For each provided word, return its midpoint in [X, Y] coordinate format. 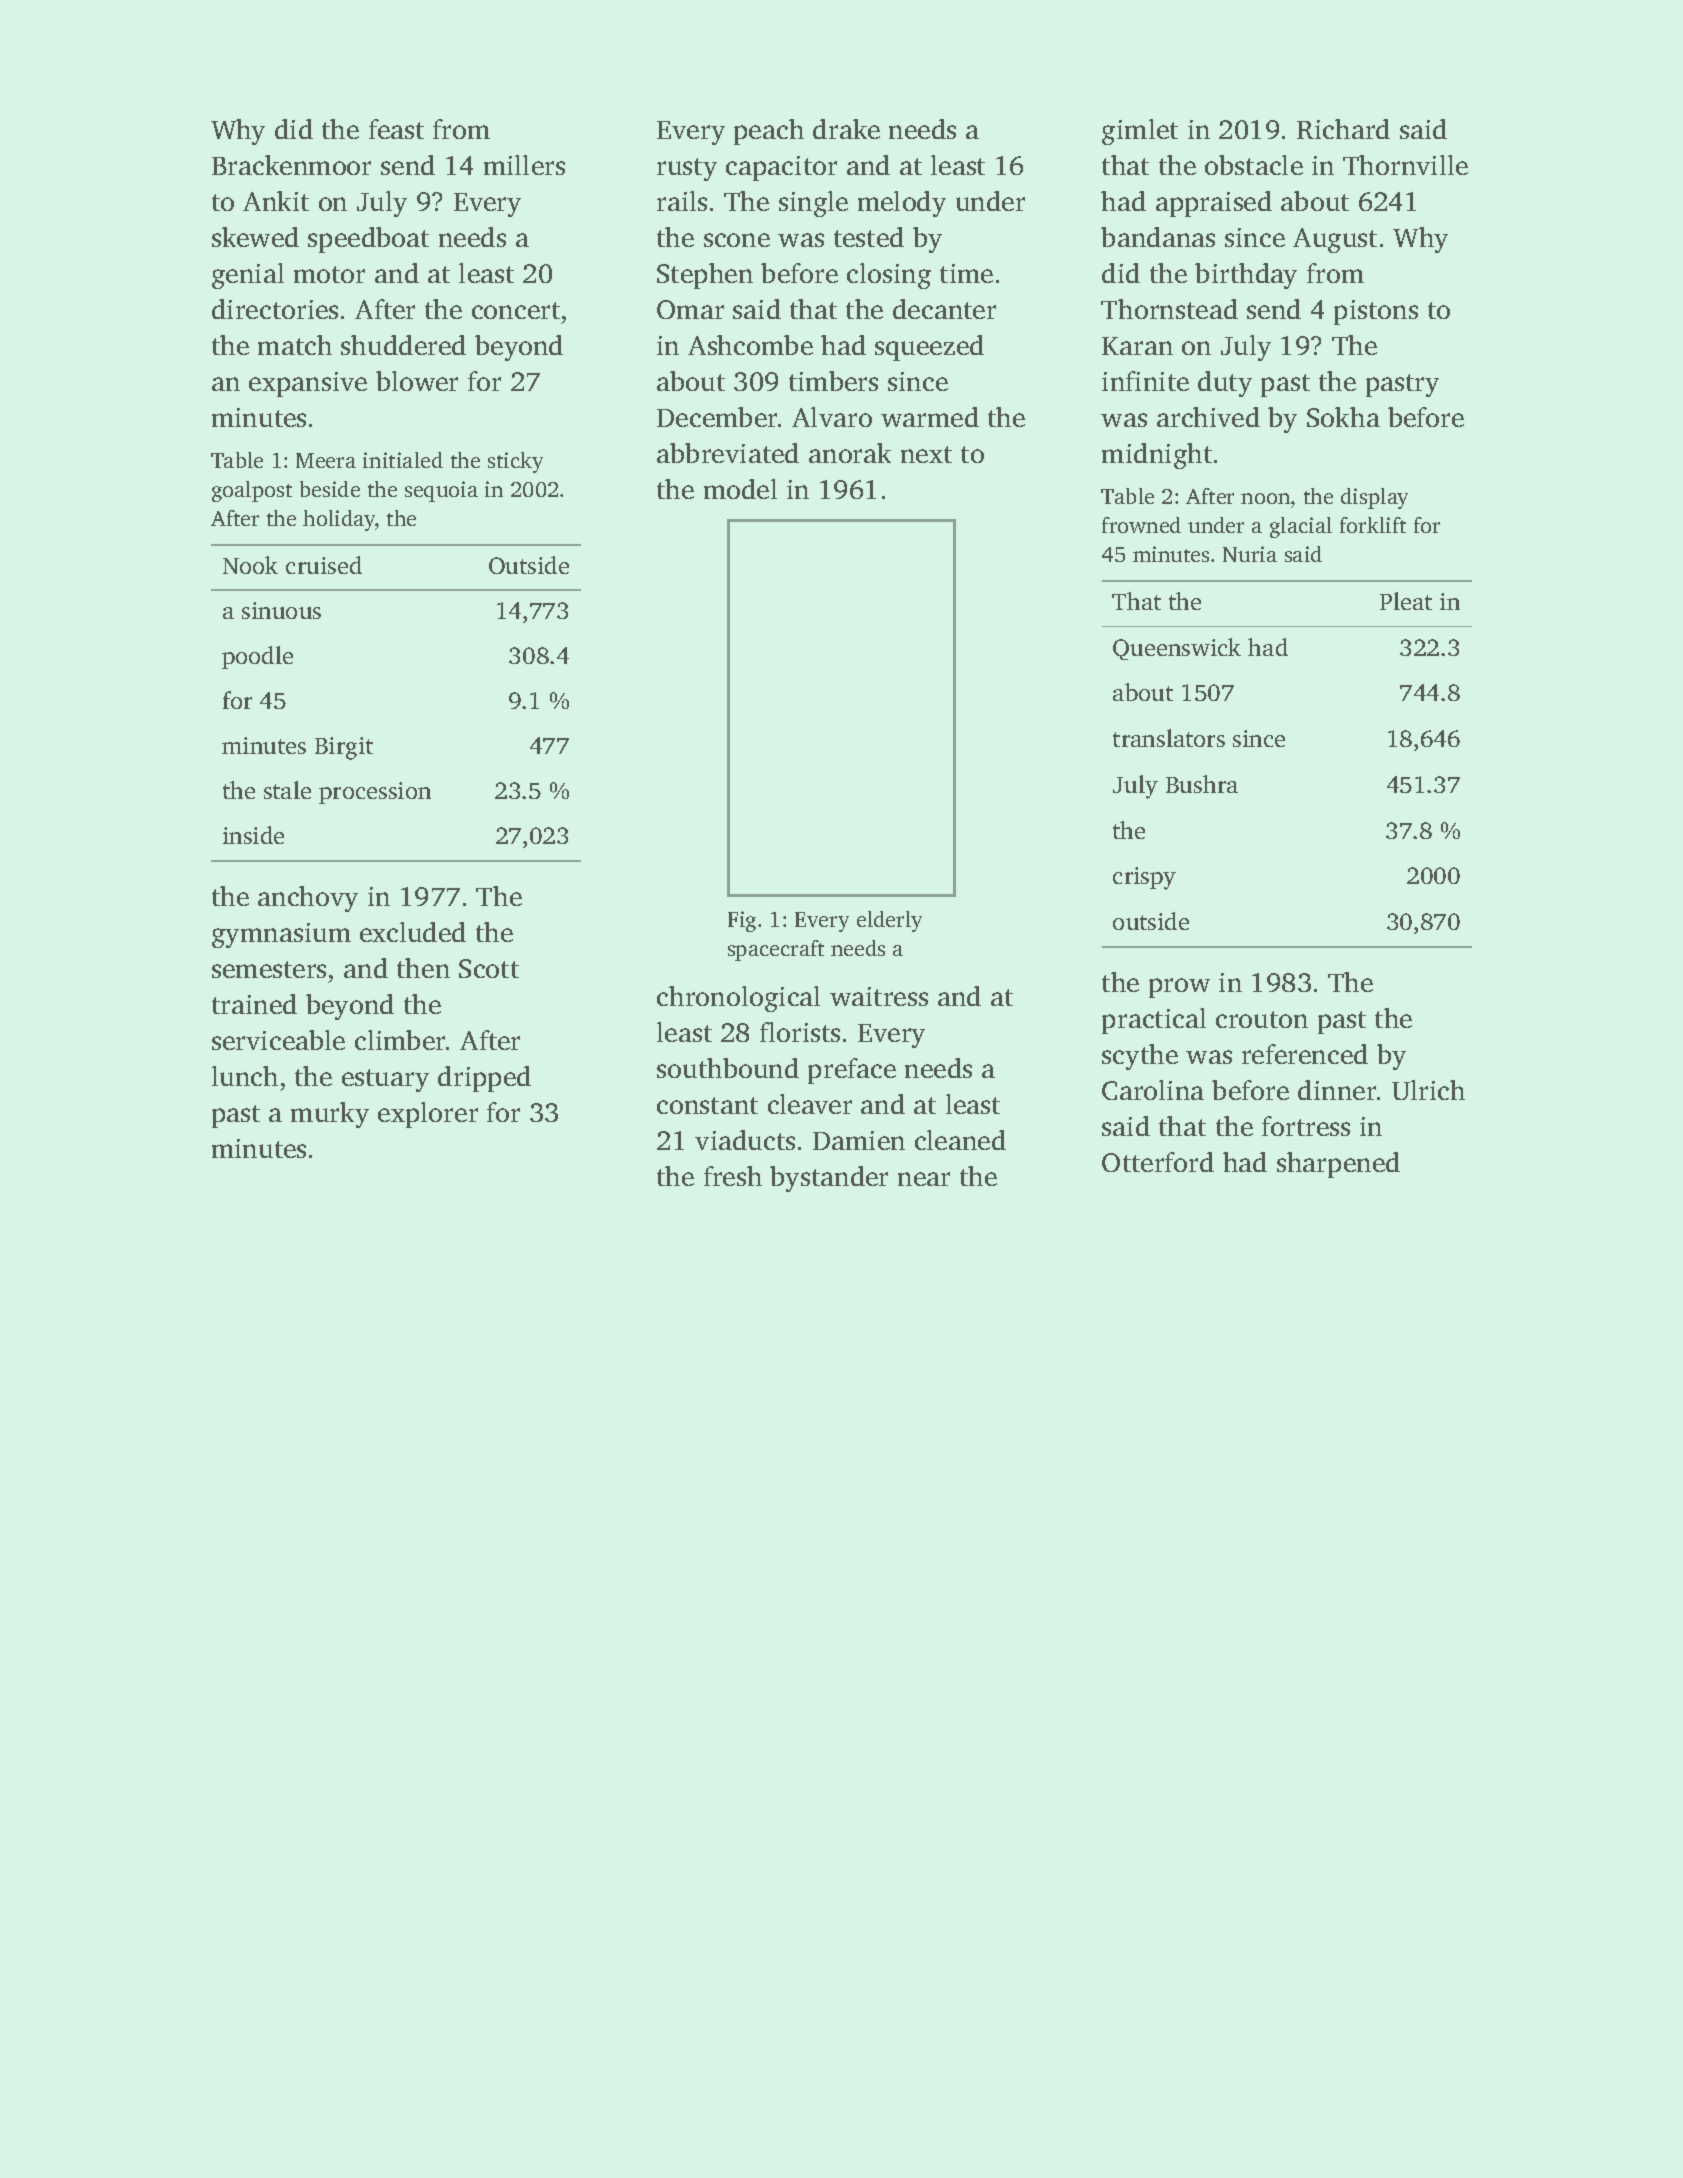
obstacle [1254, 165]
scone [737, 240]
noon [1265, 498]
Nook [250, 565]
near [924, 1179]
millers [524, 165]
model [740, 489]
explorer [428, 1115]
